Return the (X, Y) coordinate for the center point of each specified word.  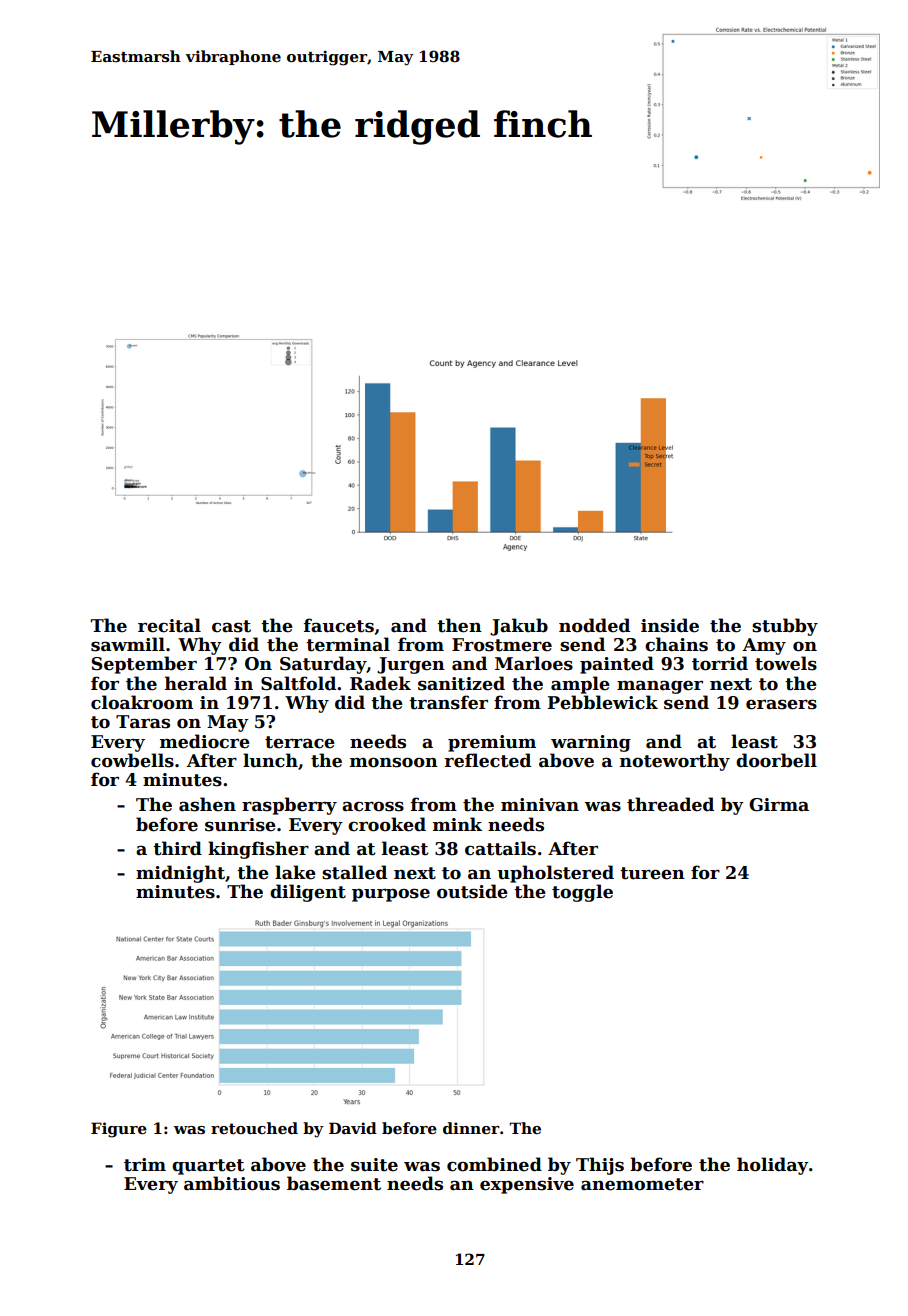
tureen (652, 873)
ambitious (232, 1183)
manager (660, 687)
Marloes (534, 663)
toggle (582, 893)
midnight (180, 874)
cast (231, 626)
